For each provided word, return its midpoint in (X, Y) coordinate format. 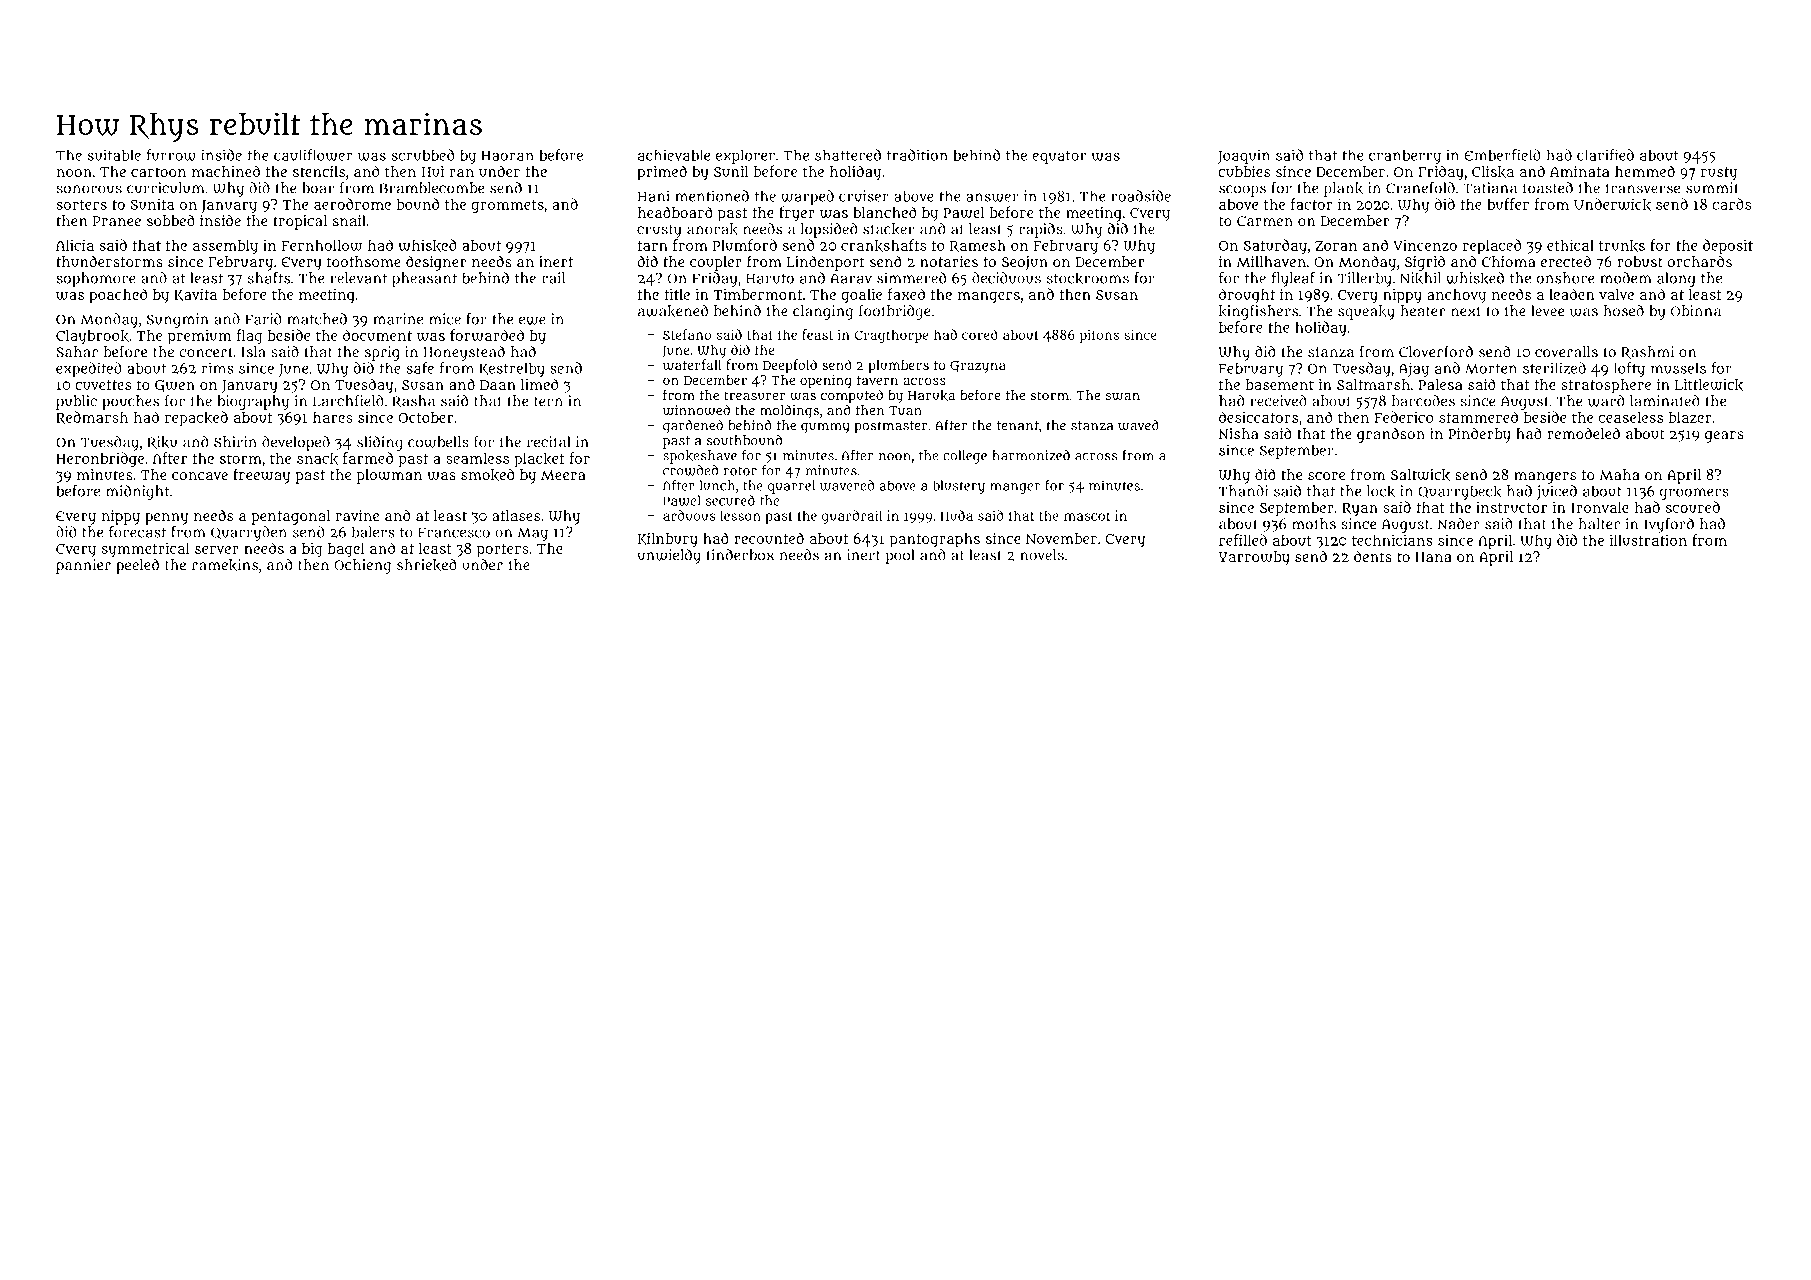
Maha (1620, 474)
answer (992, 197)
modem (1626, 278)
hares (333, 417)
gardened (693, 427)
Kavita (195, 295)
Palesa (1440, 384)
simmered (911, 278)
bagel (346, 550)
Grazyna (978, 367)
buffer (1508, 204)
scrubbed (423, 155)
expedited (89, 369)
